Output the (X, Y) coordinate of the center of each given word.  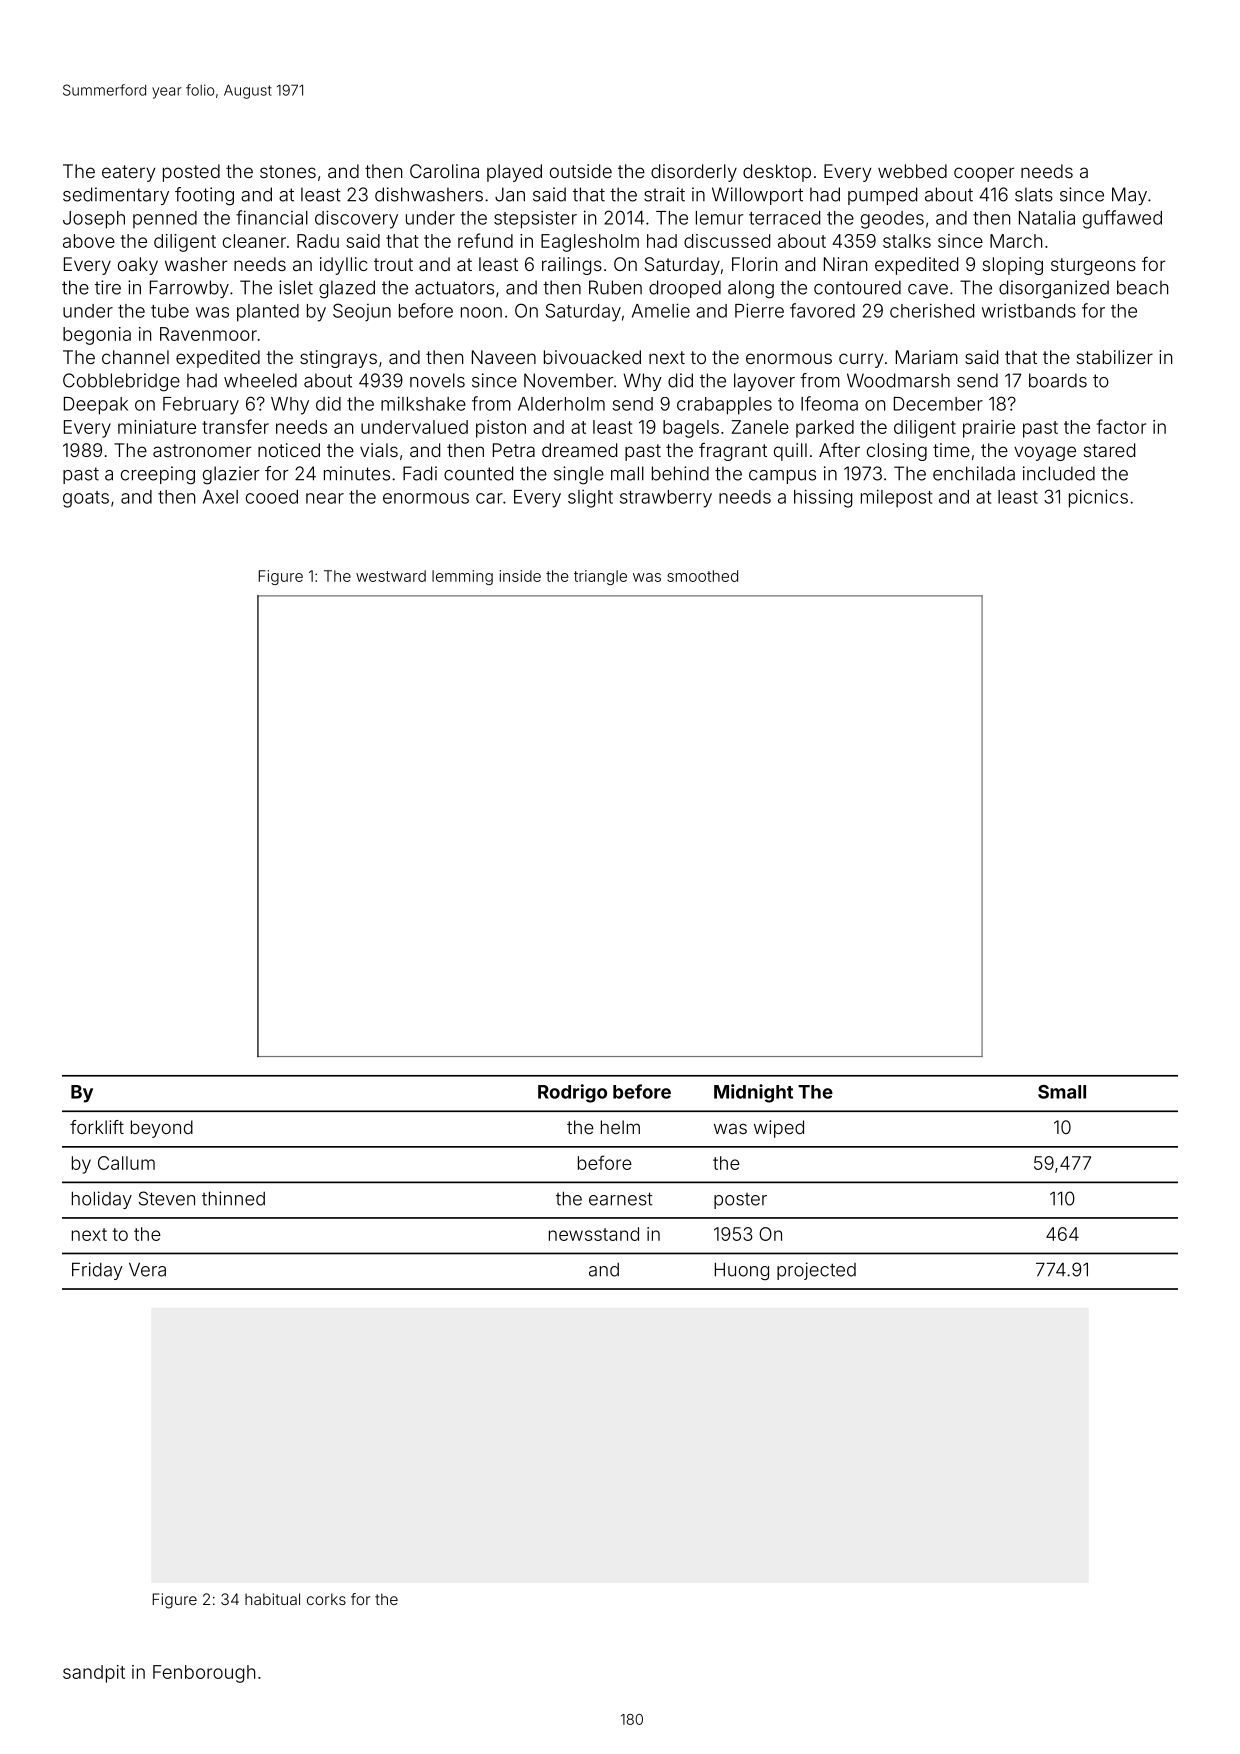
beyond (162, 1129)
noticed (289, 450)
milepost (896, 498)
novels (437, 380)
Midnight (753, 1093)
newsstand (594, 1234)
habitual (272, 1599)
